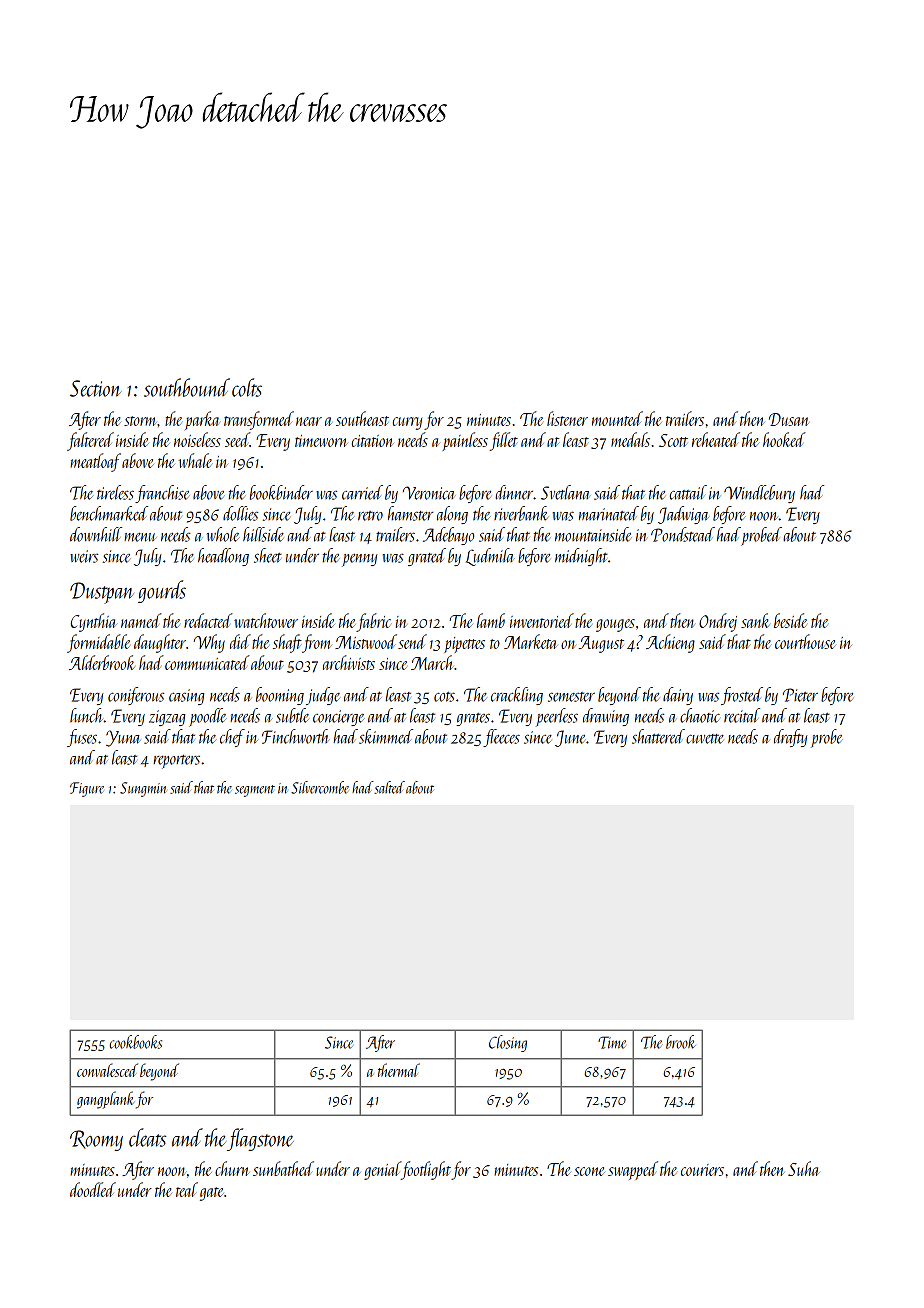 This screenshot has width=924, height=1308. Describe the element at coordinates (87, 789) in the screenshot. I see `Figure` at that location.
